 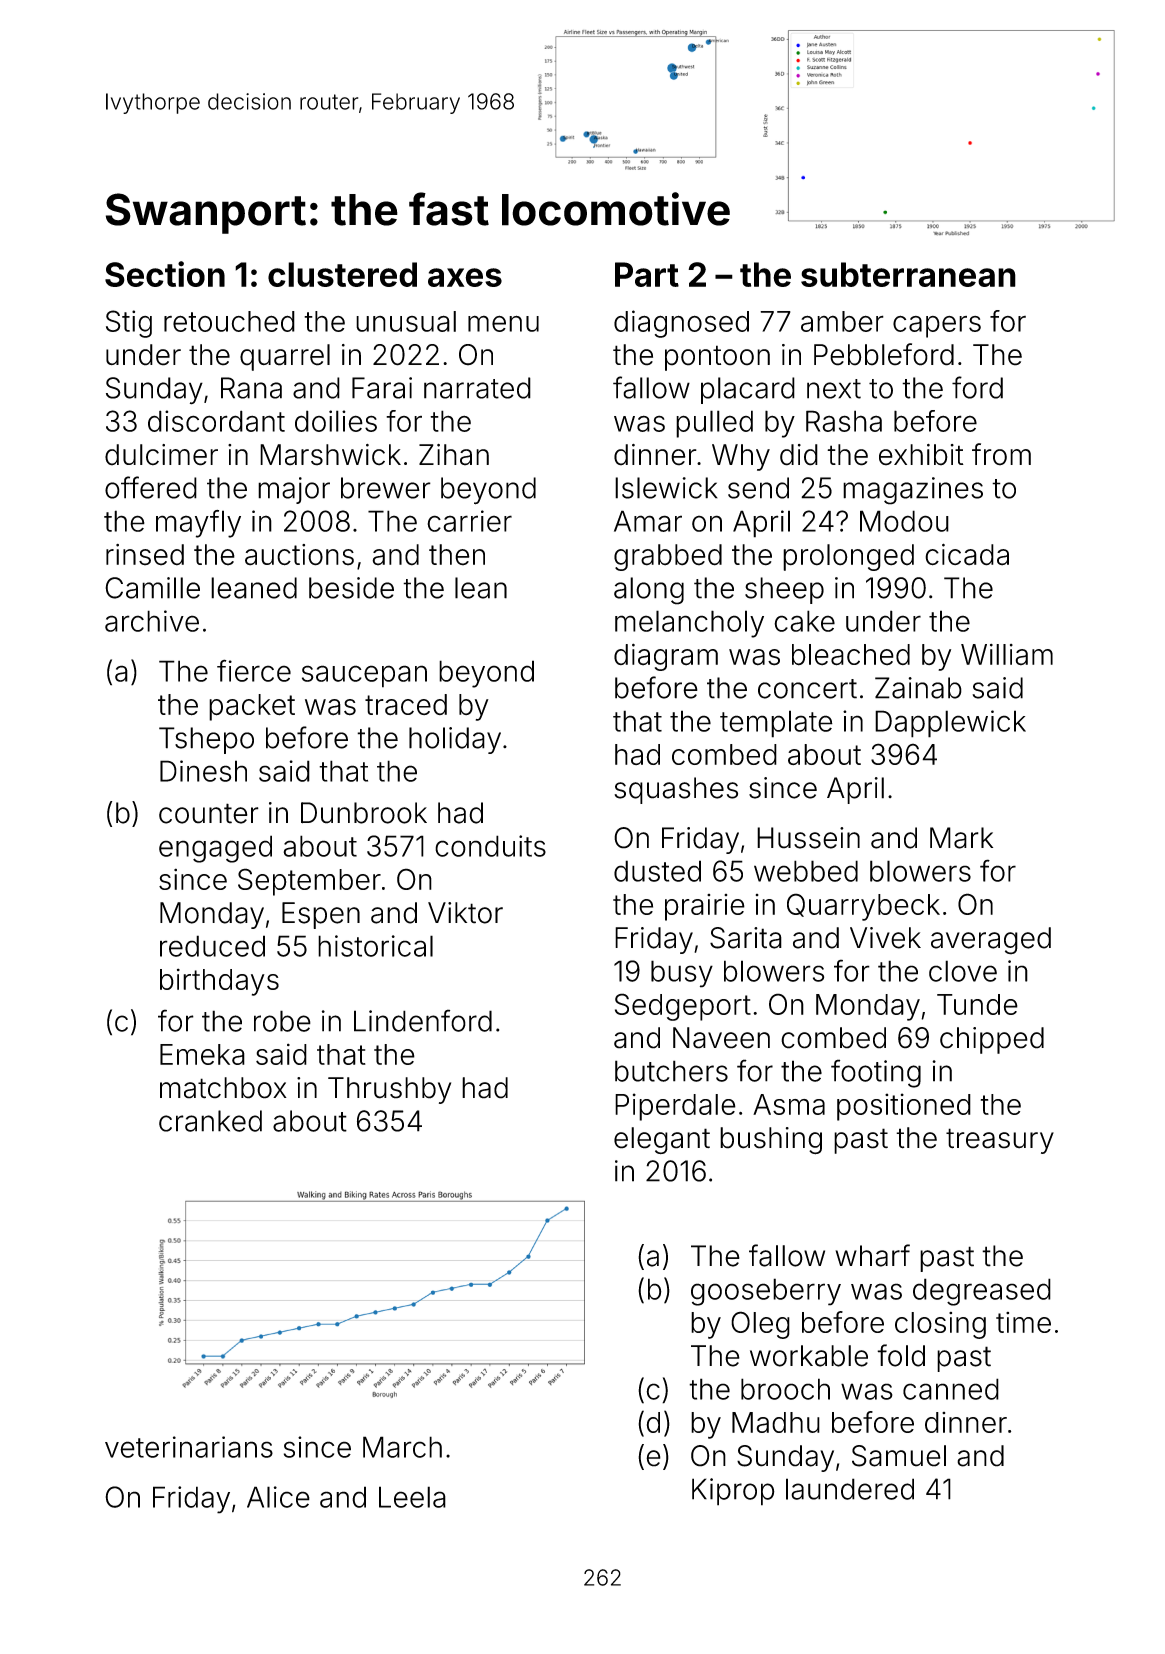 I want to click on Leela, so click(x=412, y=1497).
